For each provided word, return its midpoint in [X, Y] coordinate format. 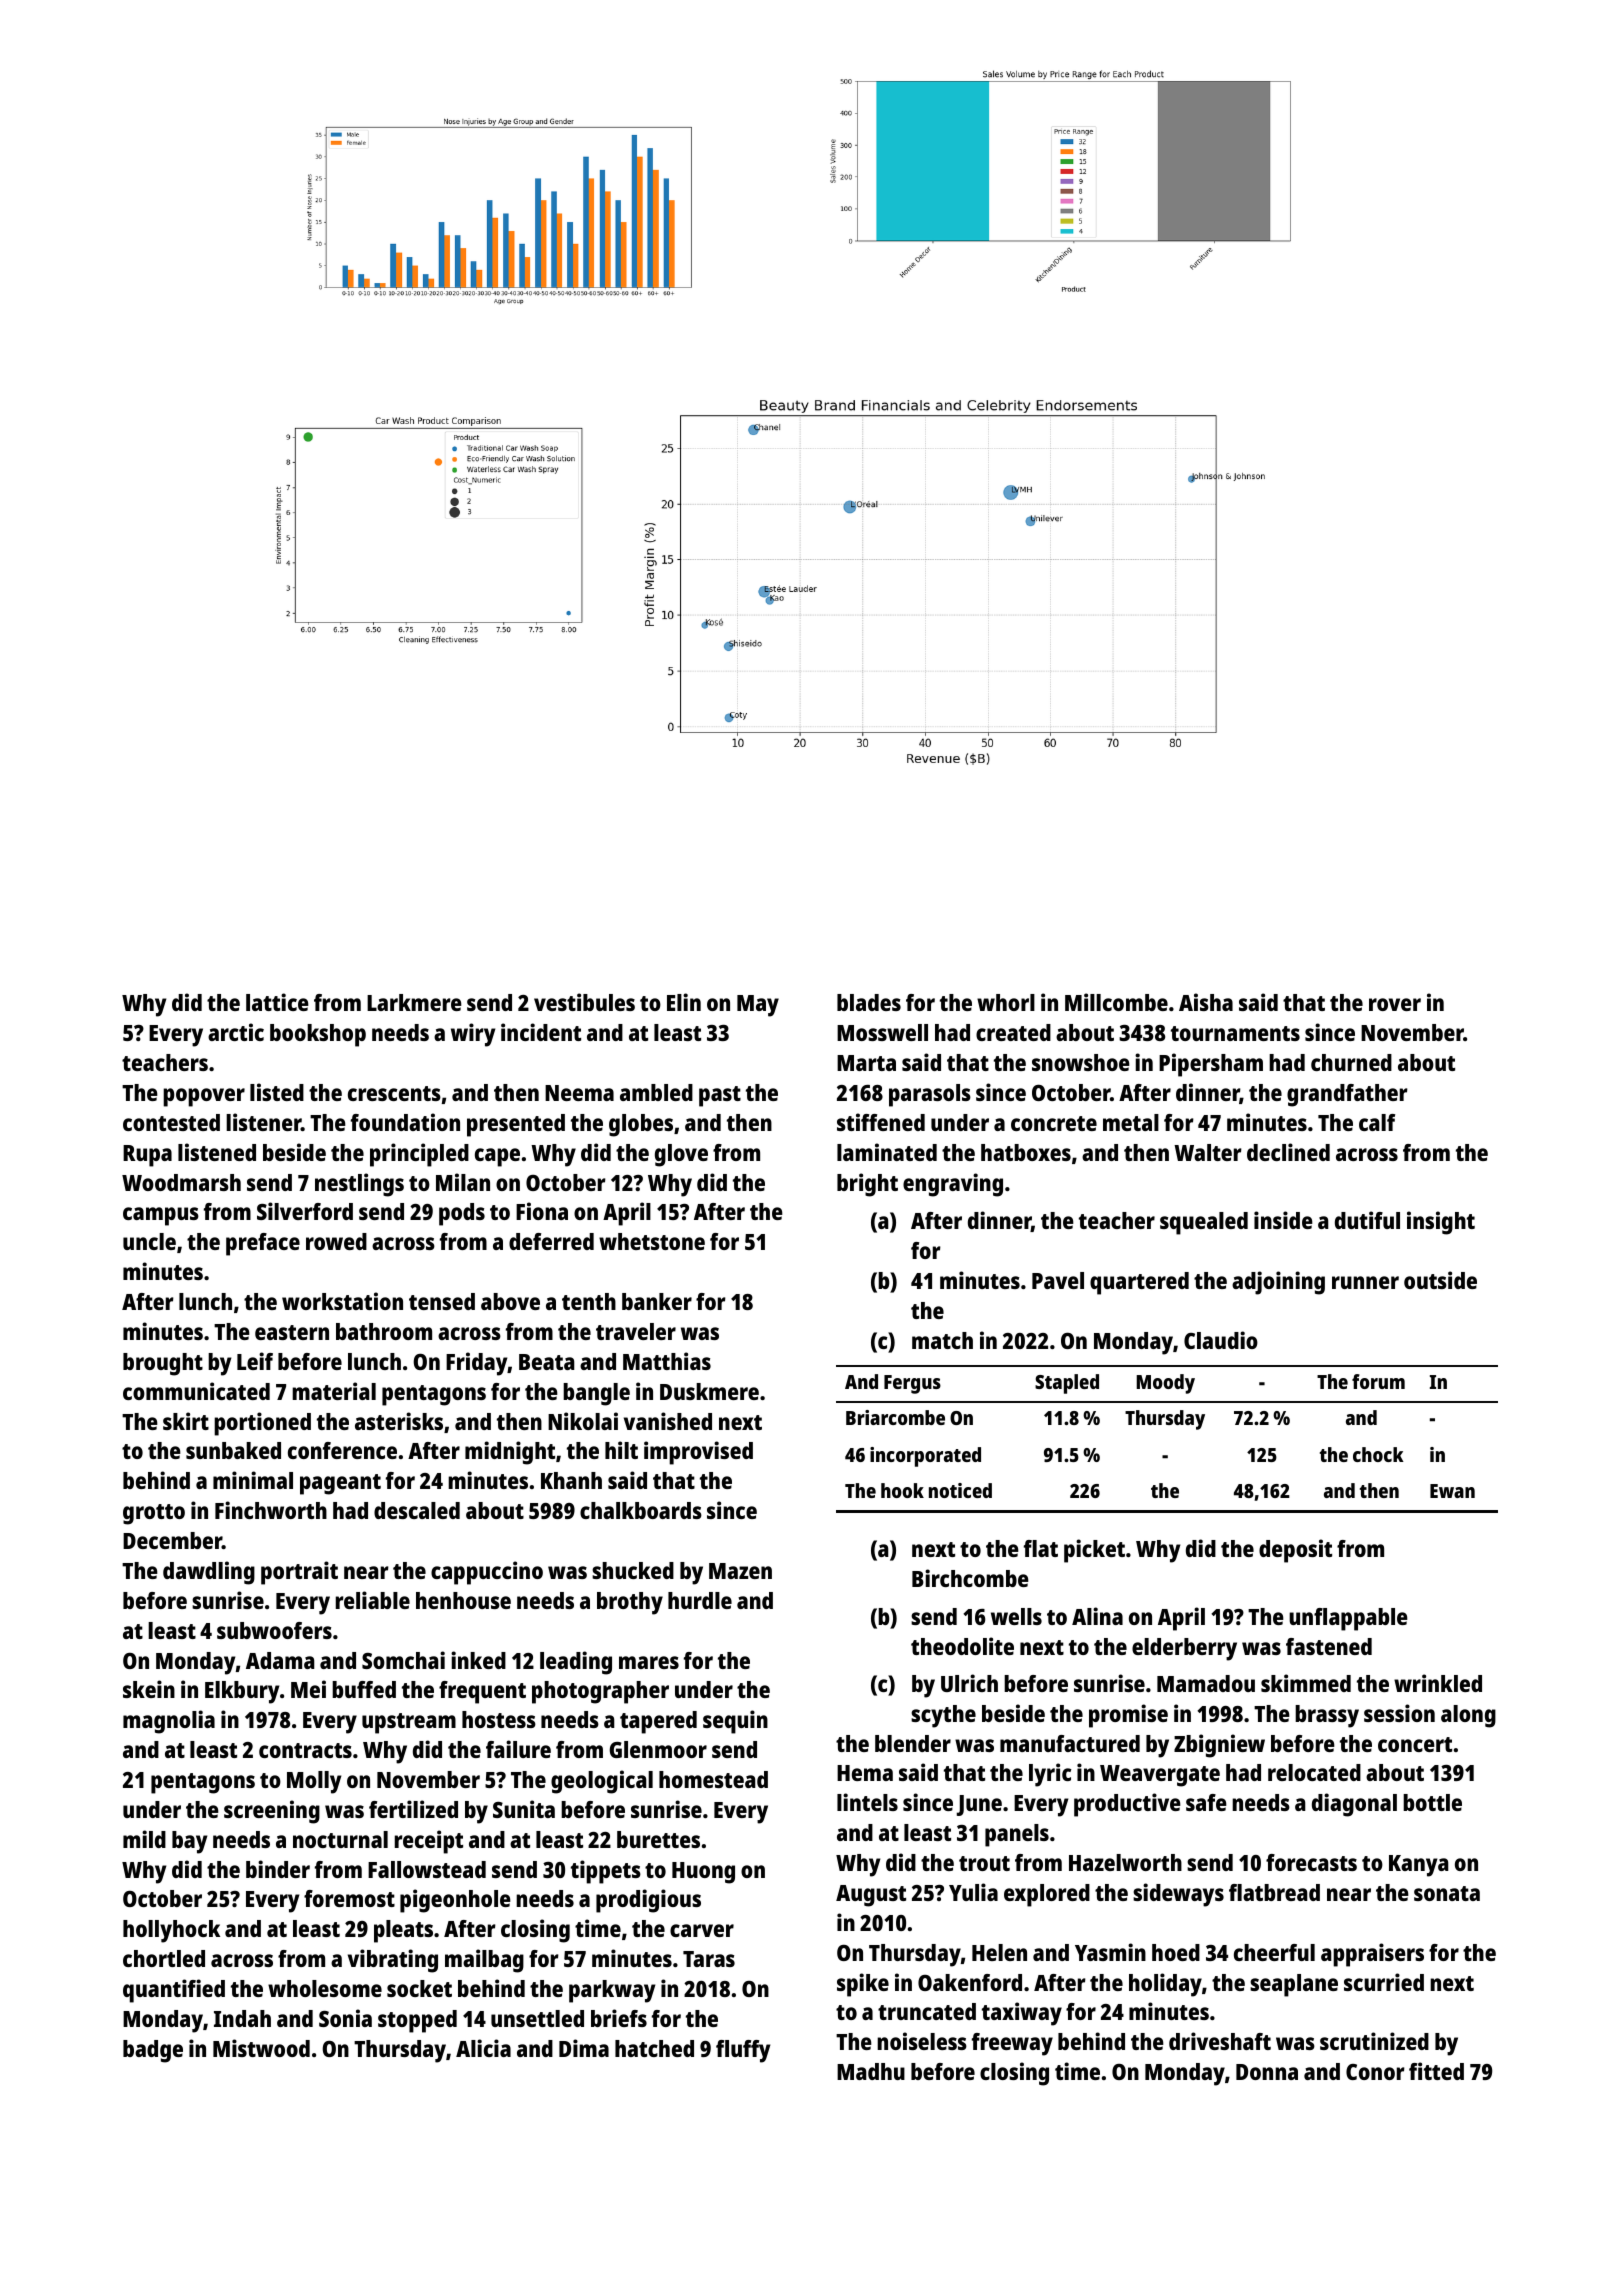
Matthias [667, 1361]
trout [984, 1863]
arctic [236, 1032]
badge [153, 2051]
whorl [1006, 1002]
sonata [1447, 1893]
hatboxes [1026, 1152]
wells [1016, 1616]
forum [1378, 1381]
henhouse [463, 1600]
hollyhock [171, 1931]
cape [497, 1157]
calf [1377, 1122]
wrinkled [1438, 1683]
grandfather [1347, 1095]
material [334, 1391]
